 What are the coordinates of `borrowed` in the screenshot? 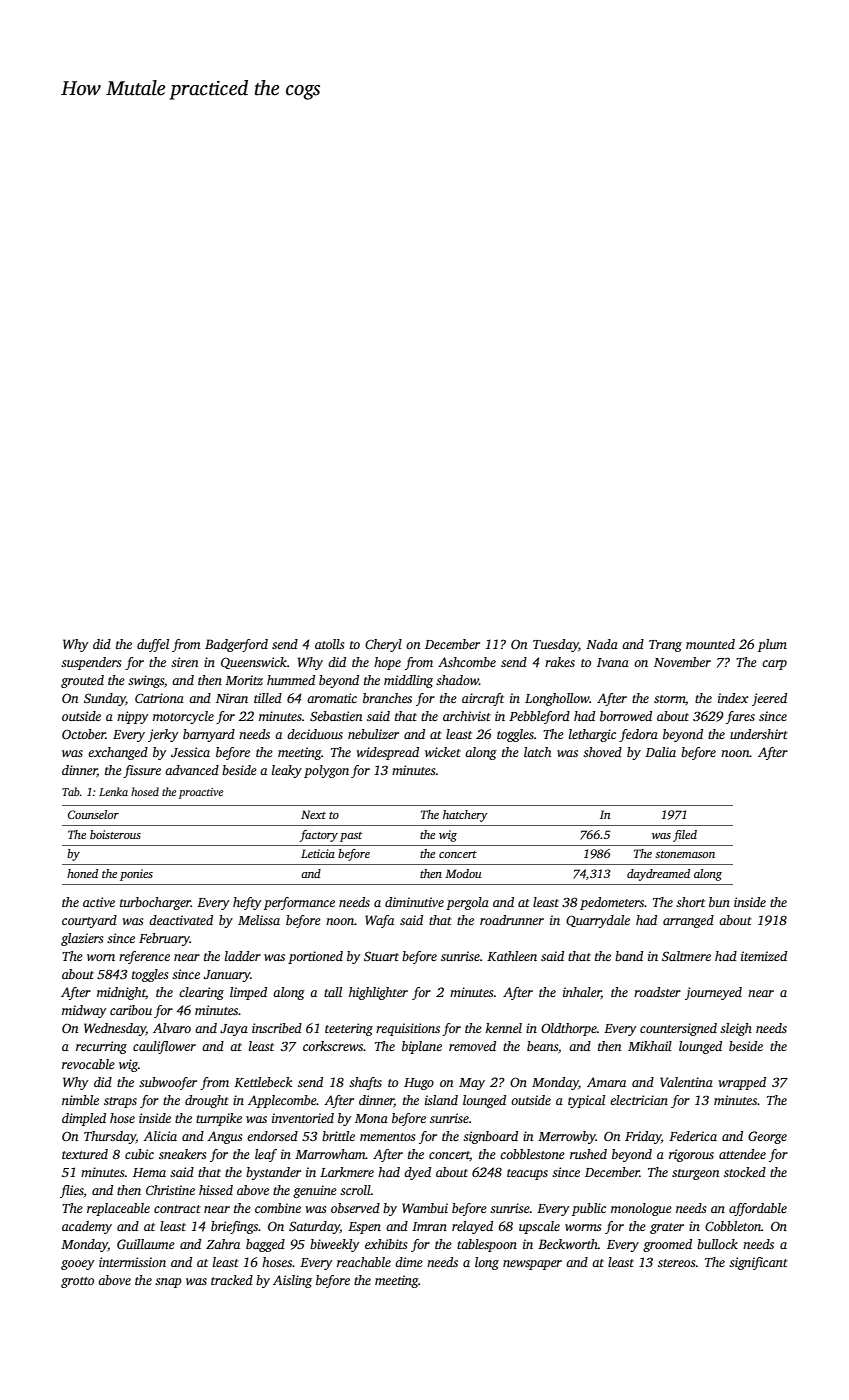 It's located at (626, 716).
